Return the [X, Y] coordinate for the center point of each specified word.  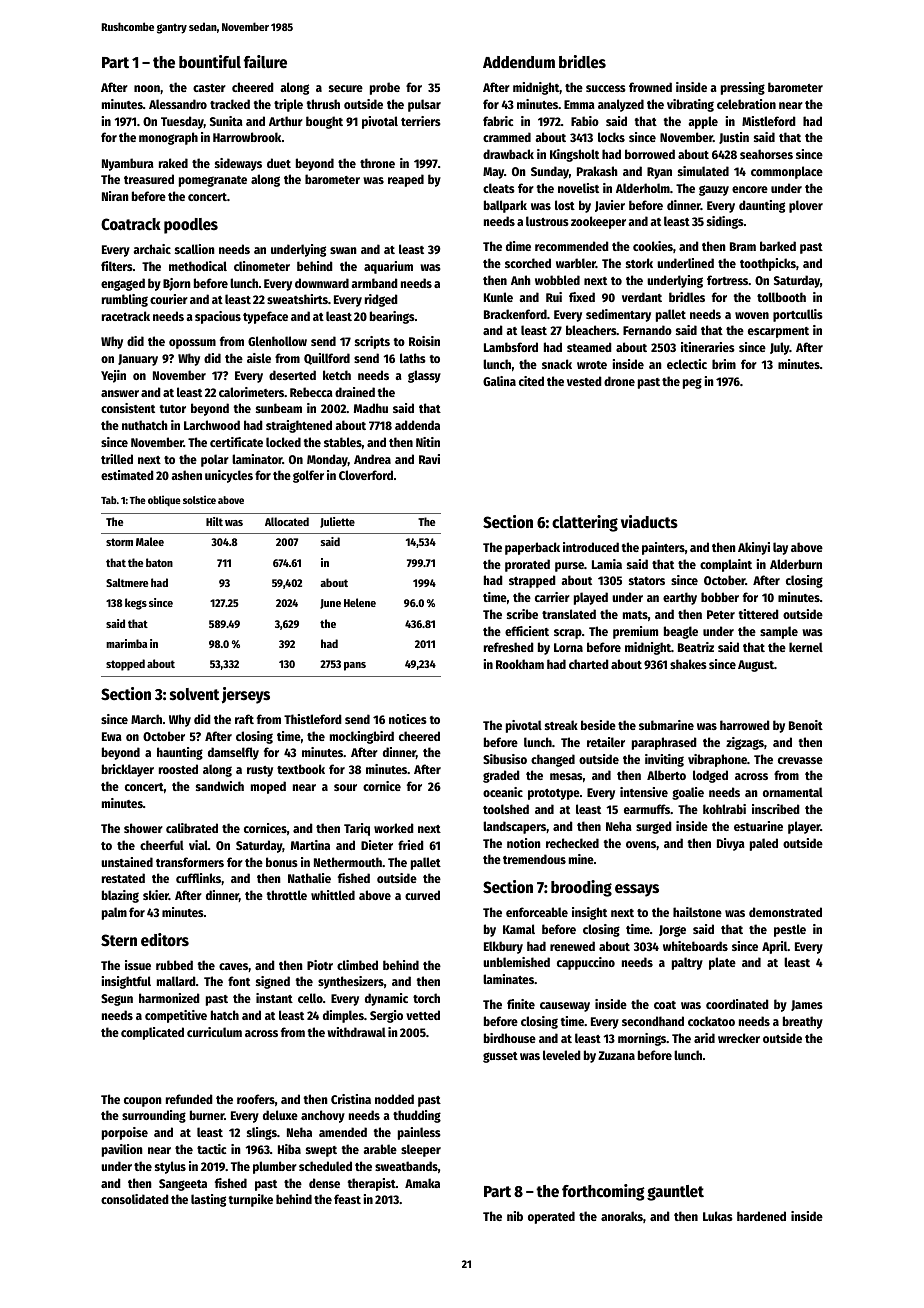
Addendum [519, 62]
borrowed [650, 154]
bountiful [210, 62]
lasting [208, 1200]
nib [515, 1216]
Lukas [718, 1216]
